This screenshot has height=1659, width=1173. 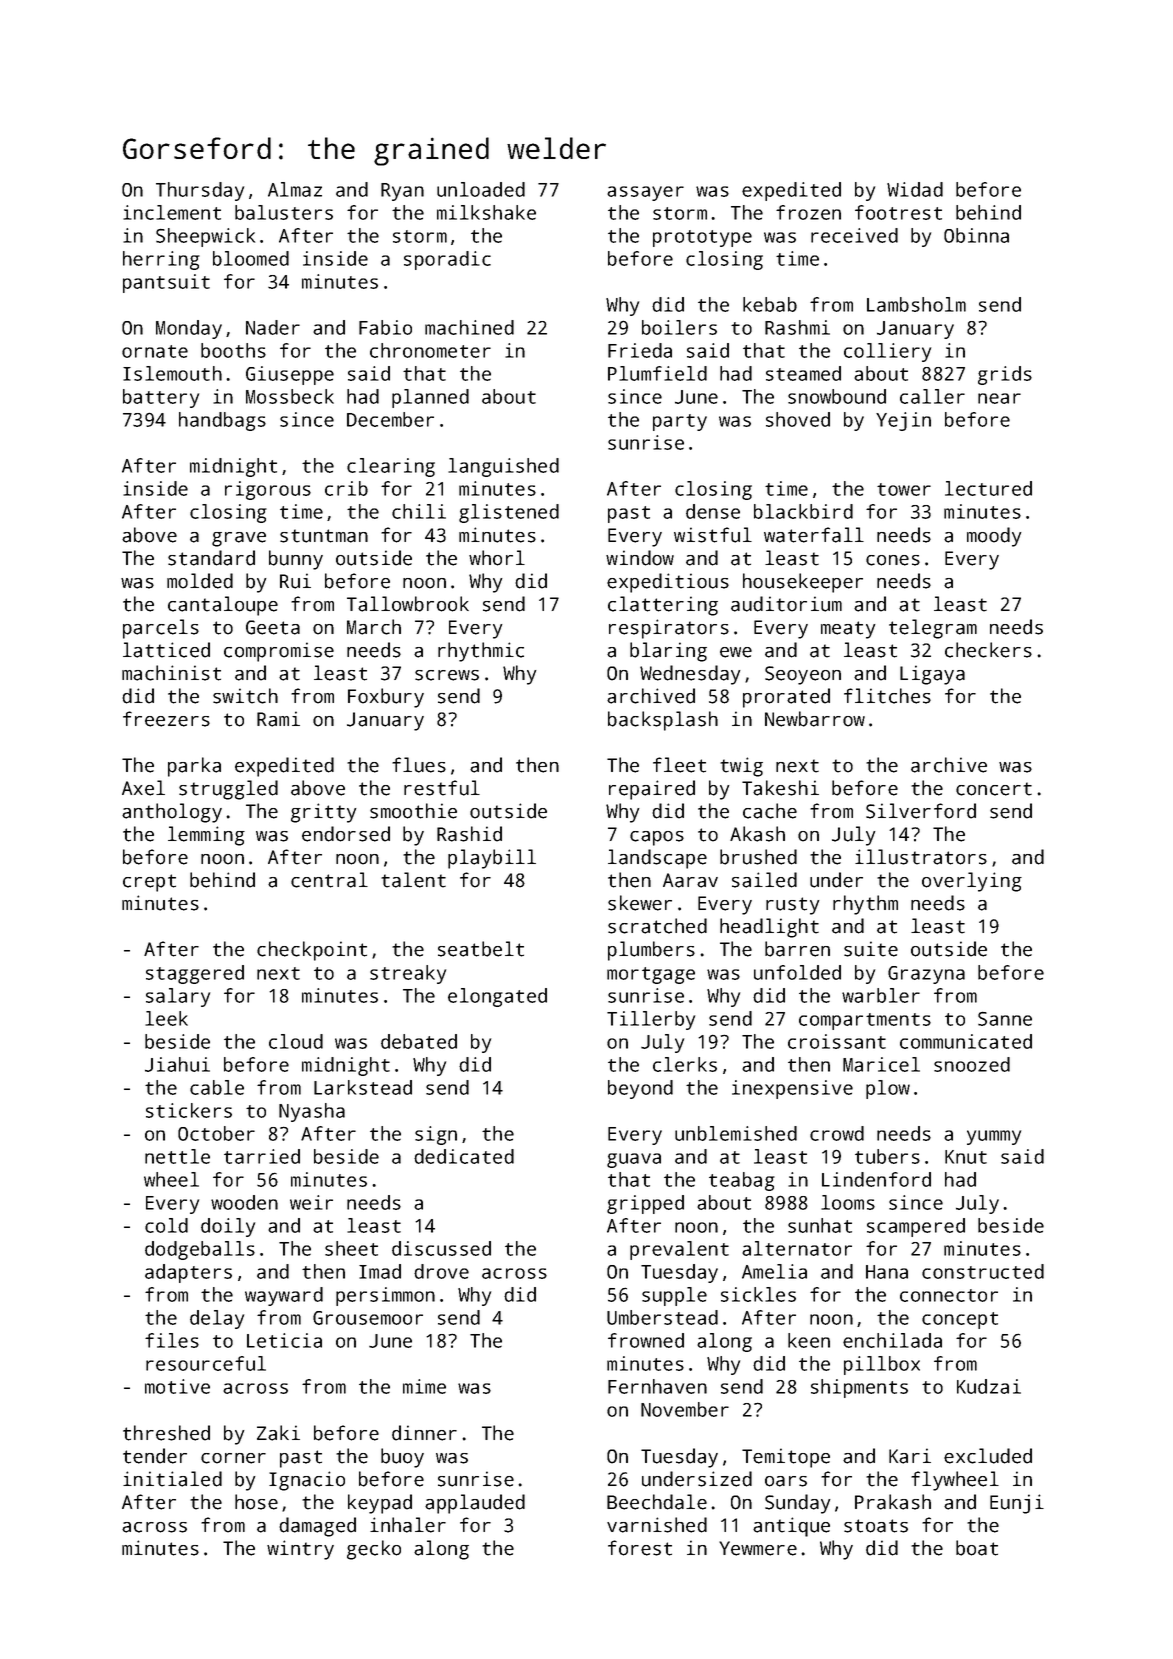 What do you see at coordinates (904, 489) in the screenshot?
I see `tower` at bounding box center [904, 489].
